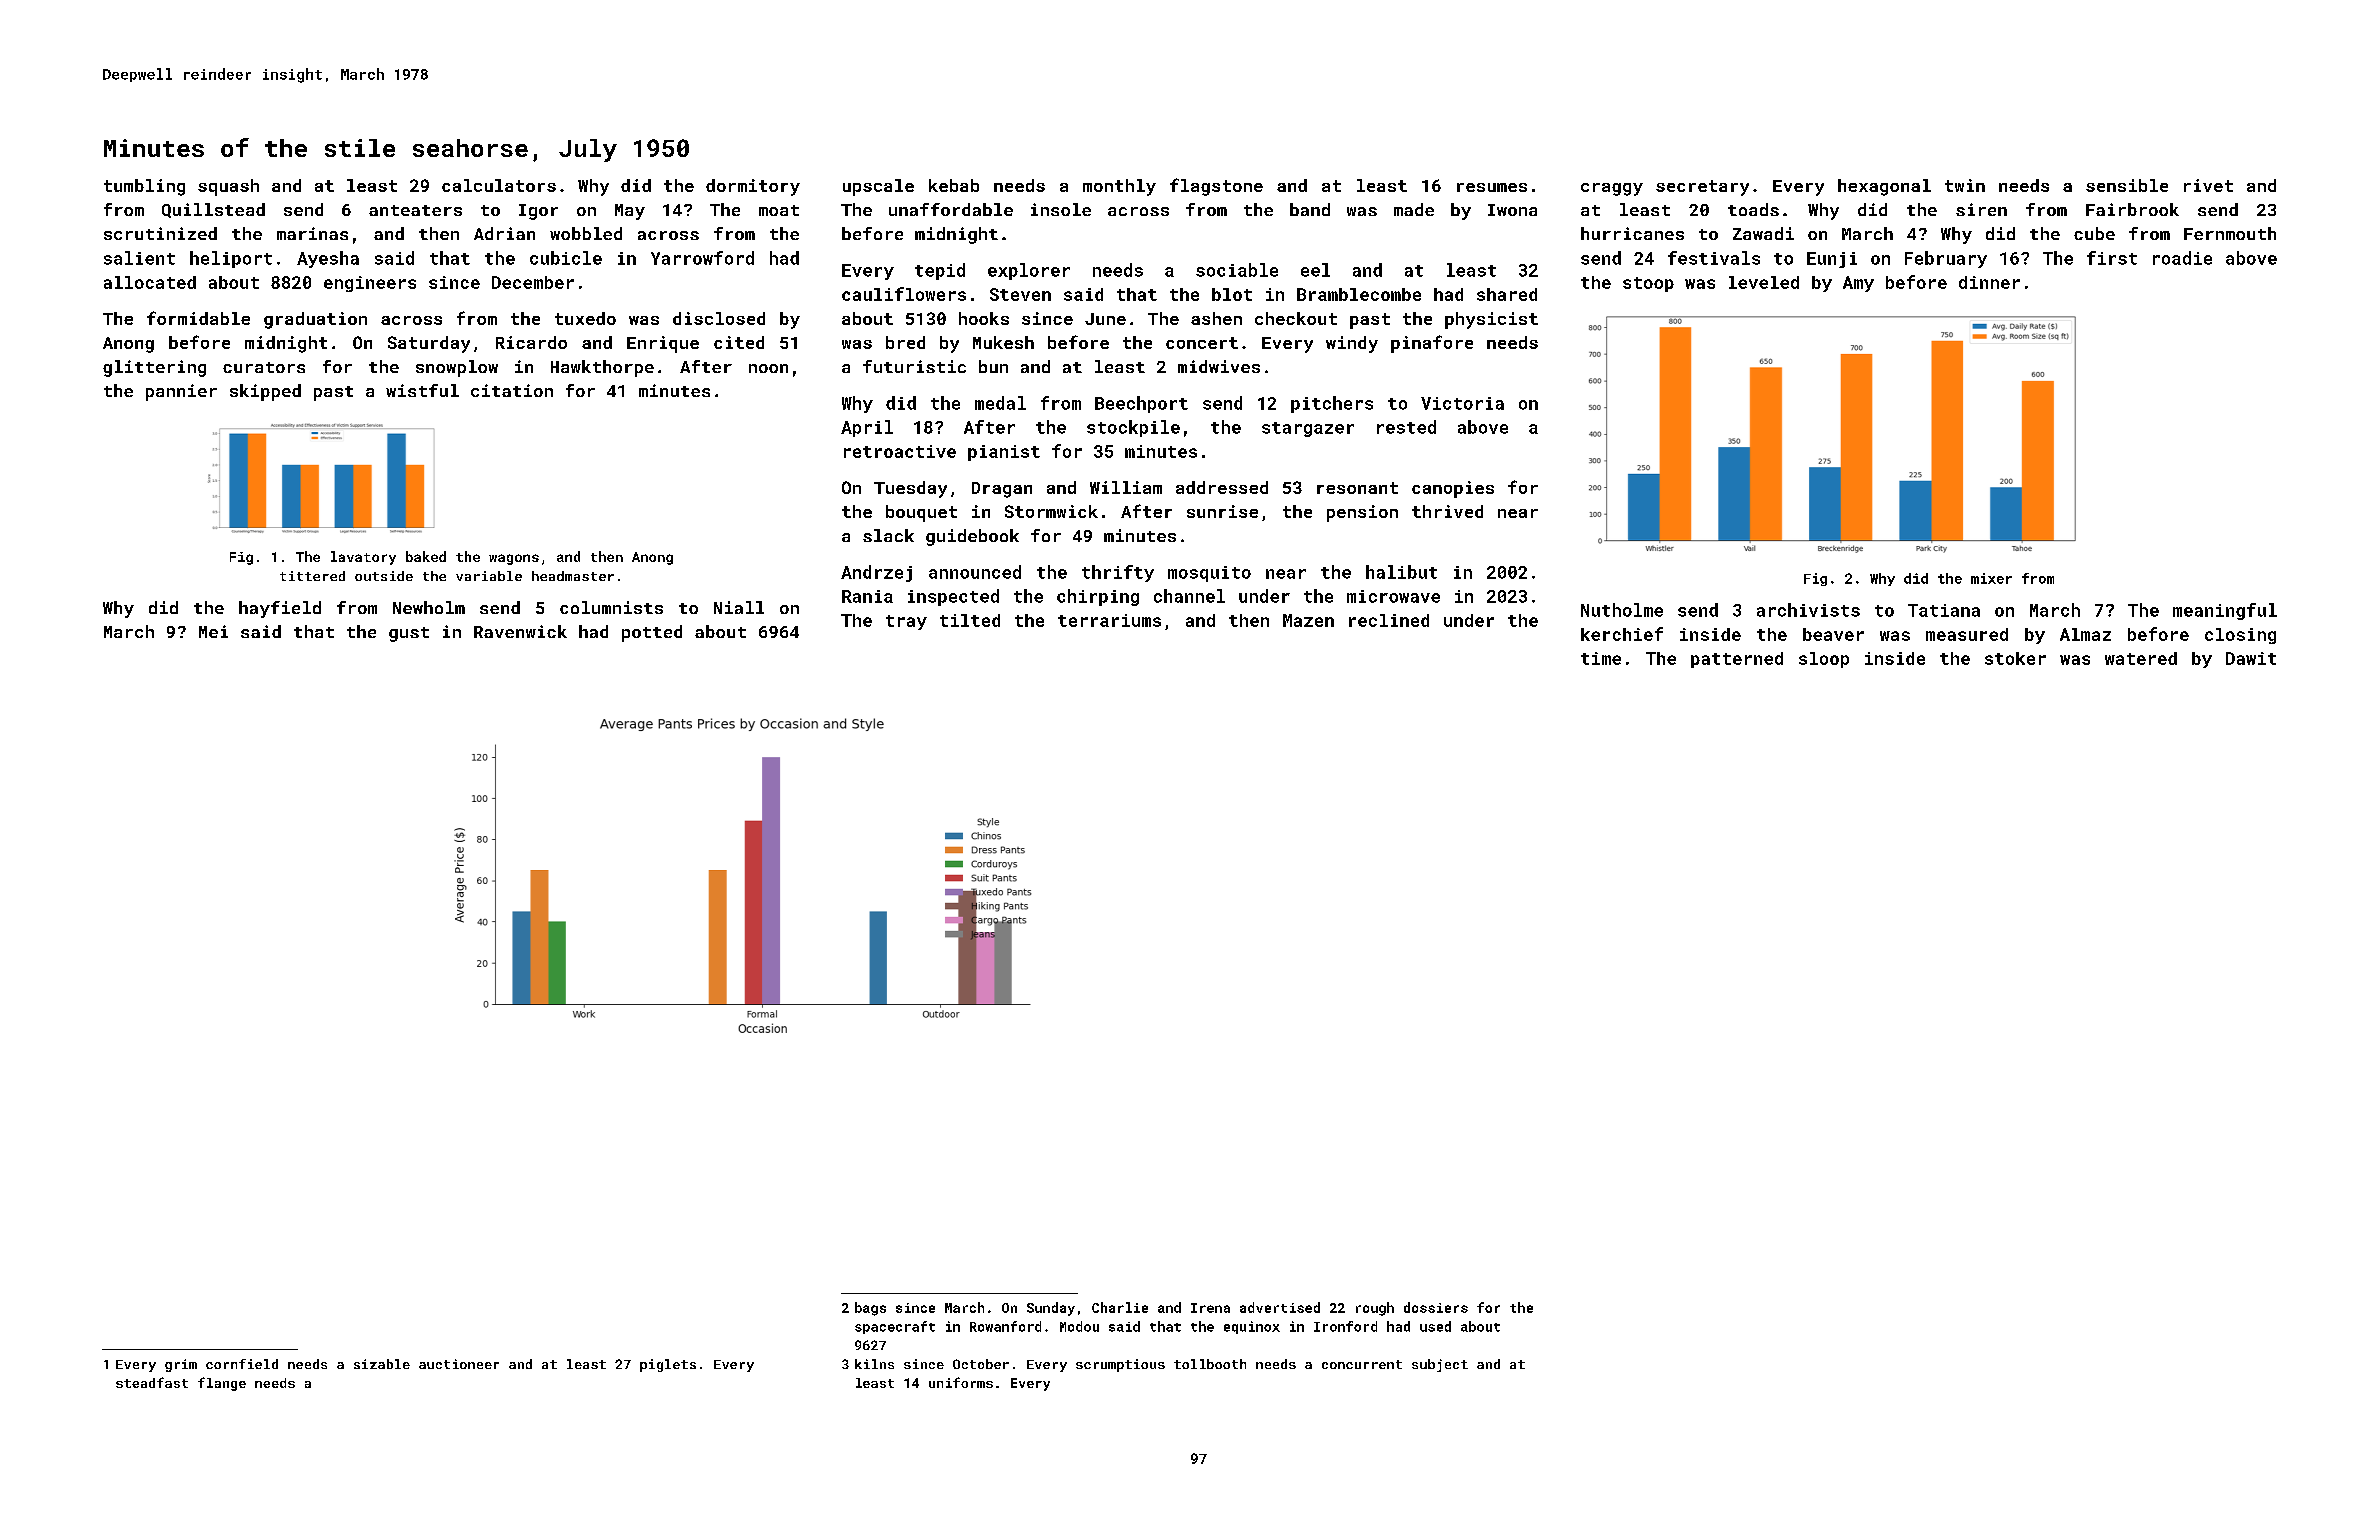 The width and height of the screenshot is (2380, 1540). Describe the element at coordinates (1109, 620) in the screenshot. I see `terrariums` at that location.
